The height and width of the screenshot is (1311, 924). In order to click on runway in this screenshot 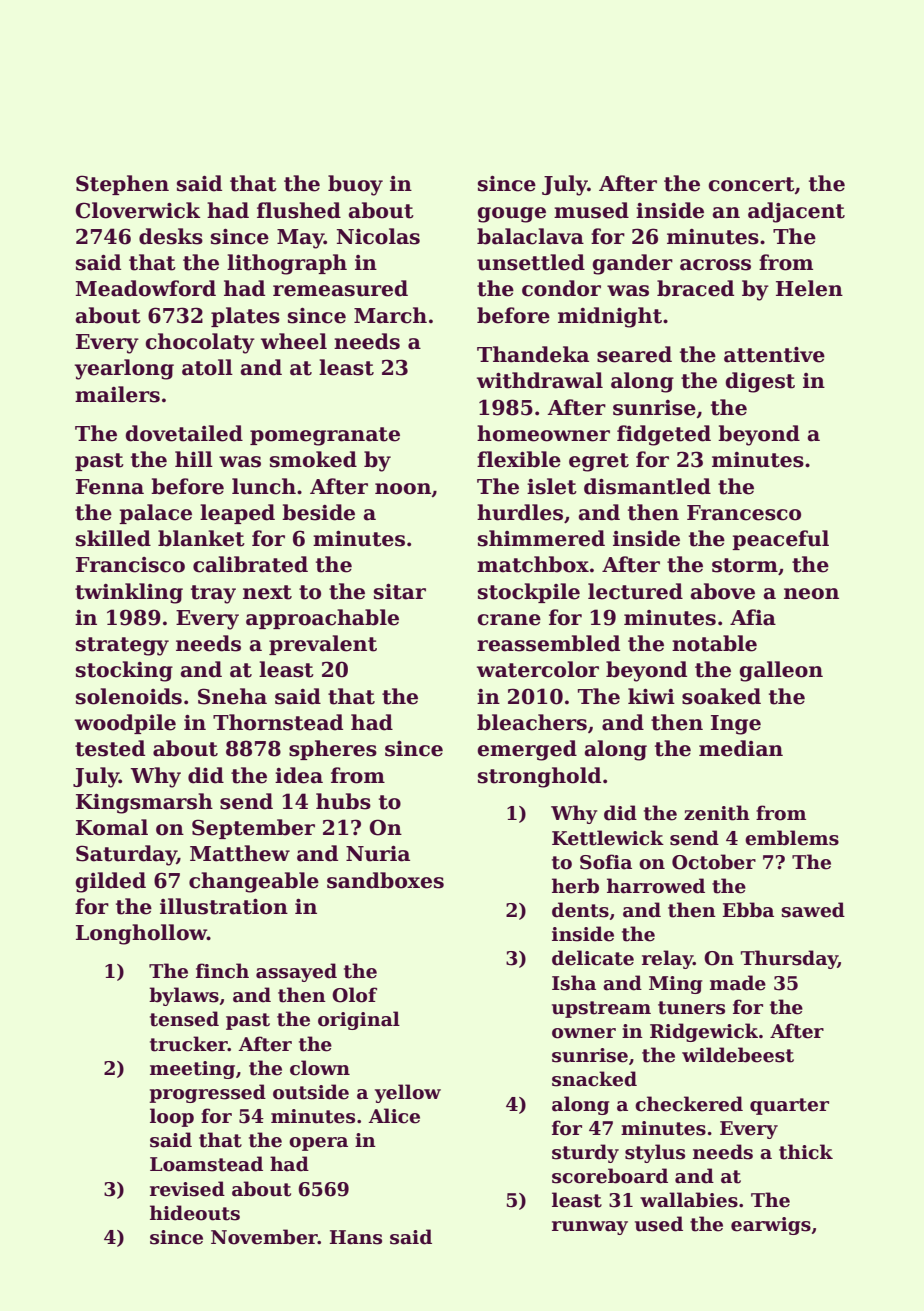, I will do `click(590, 1228)`.
